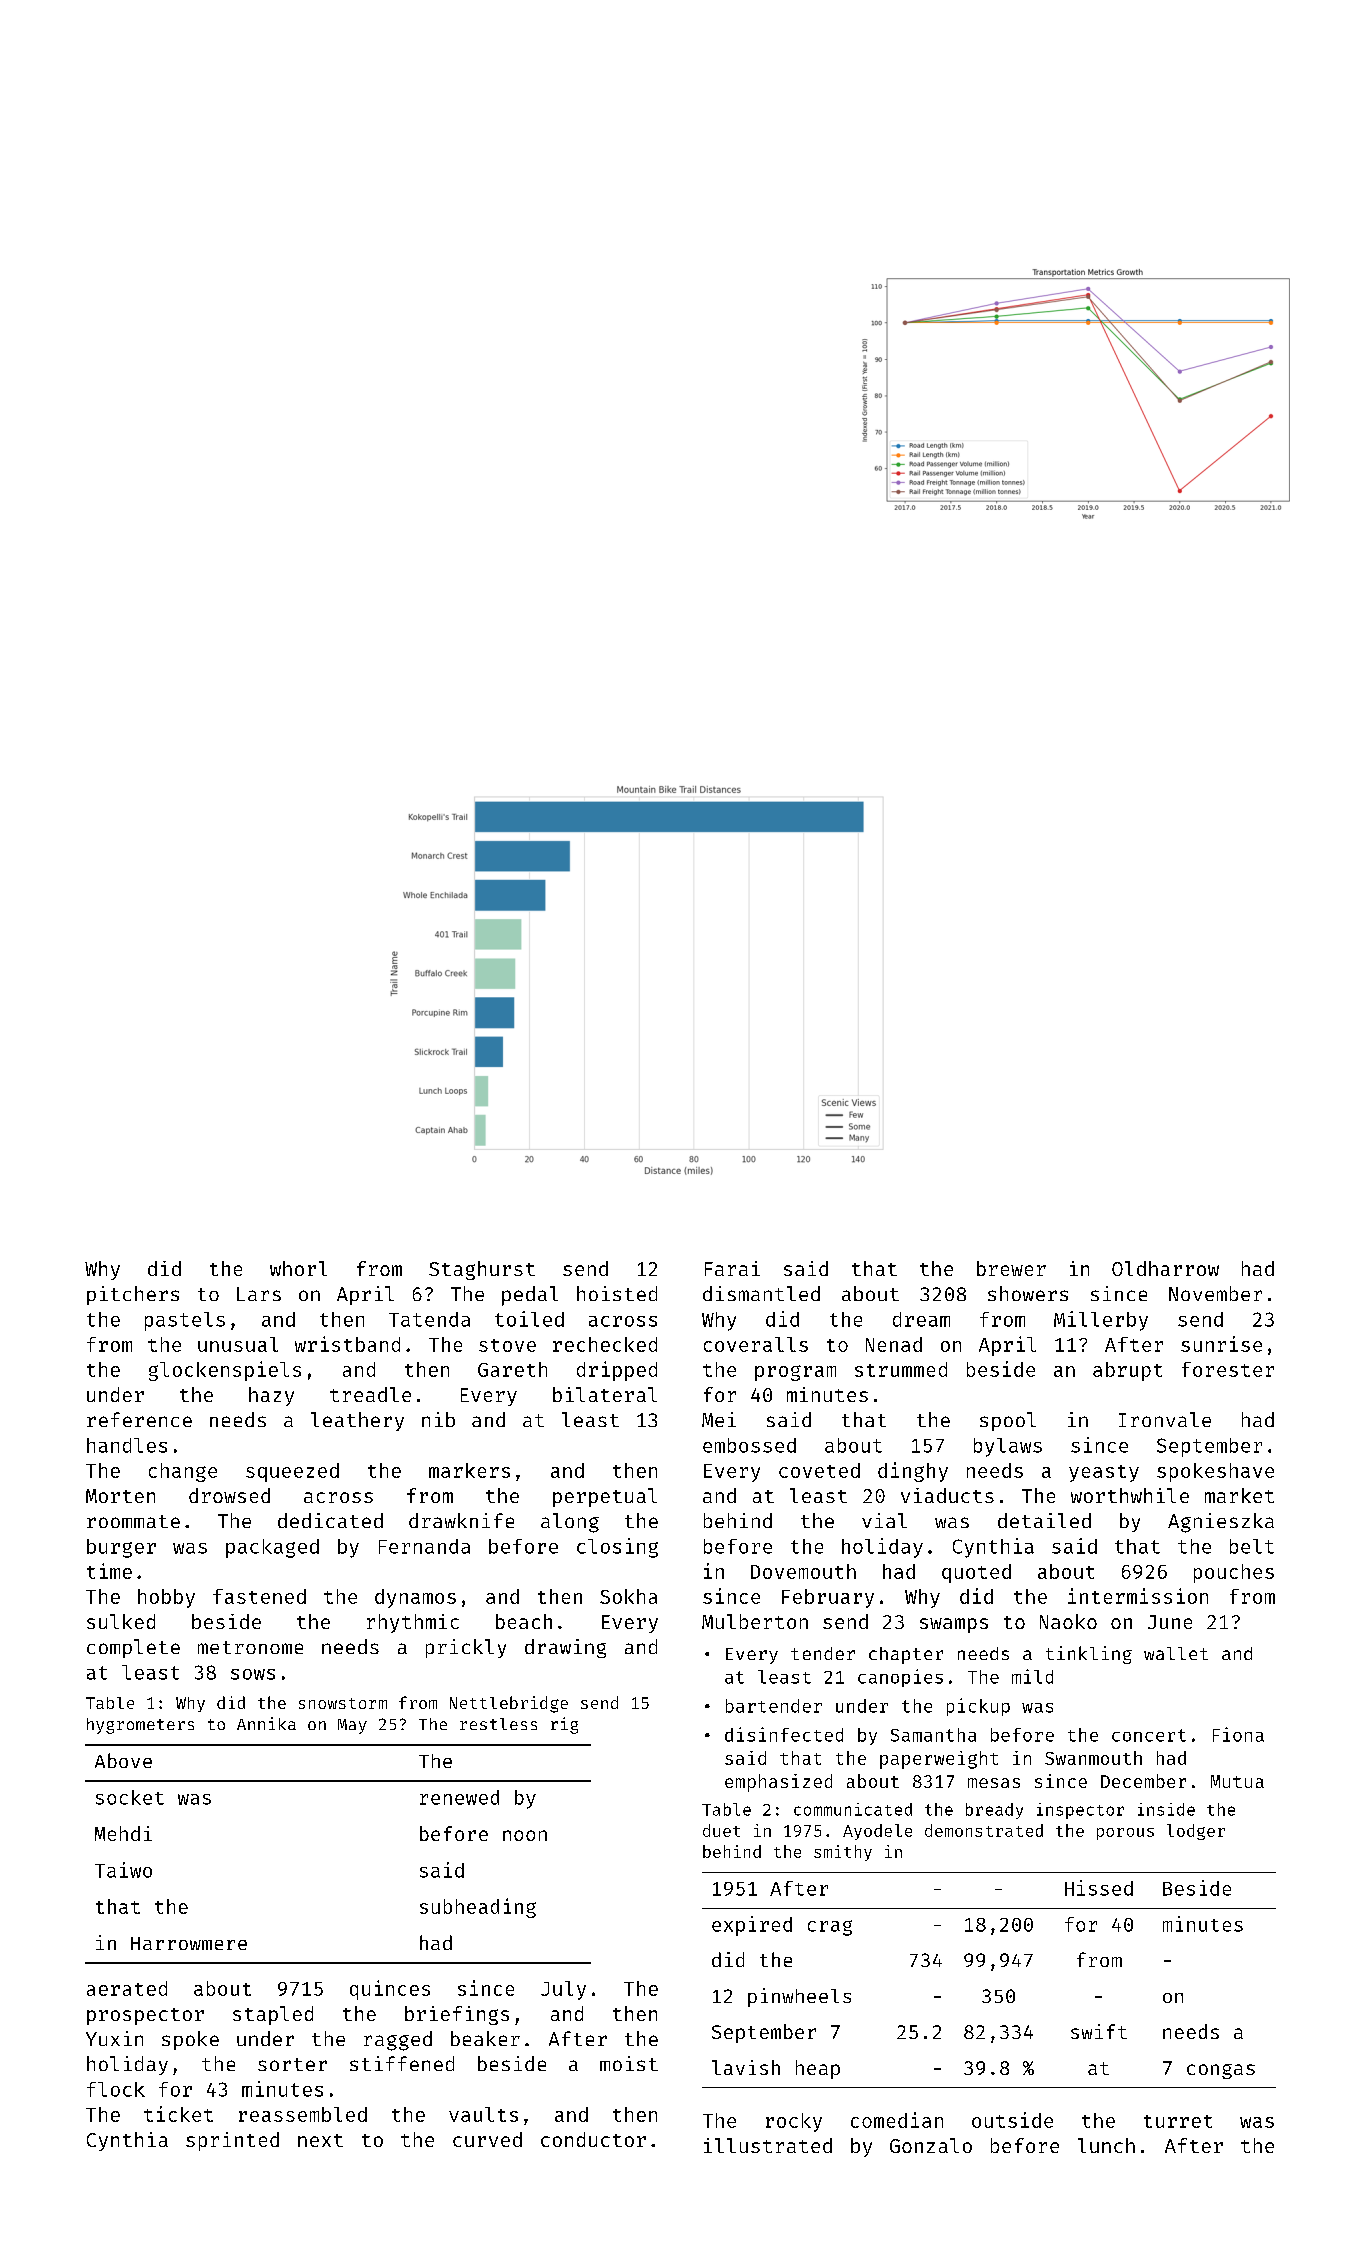 This screenshot has width=1361, height=2242. Describe the element at coordinates (298, 1268) in the screenshot. I see `whorl` at that location.
